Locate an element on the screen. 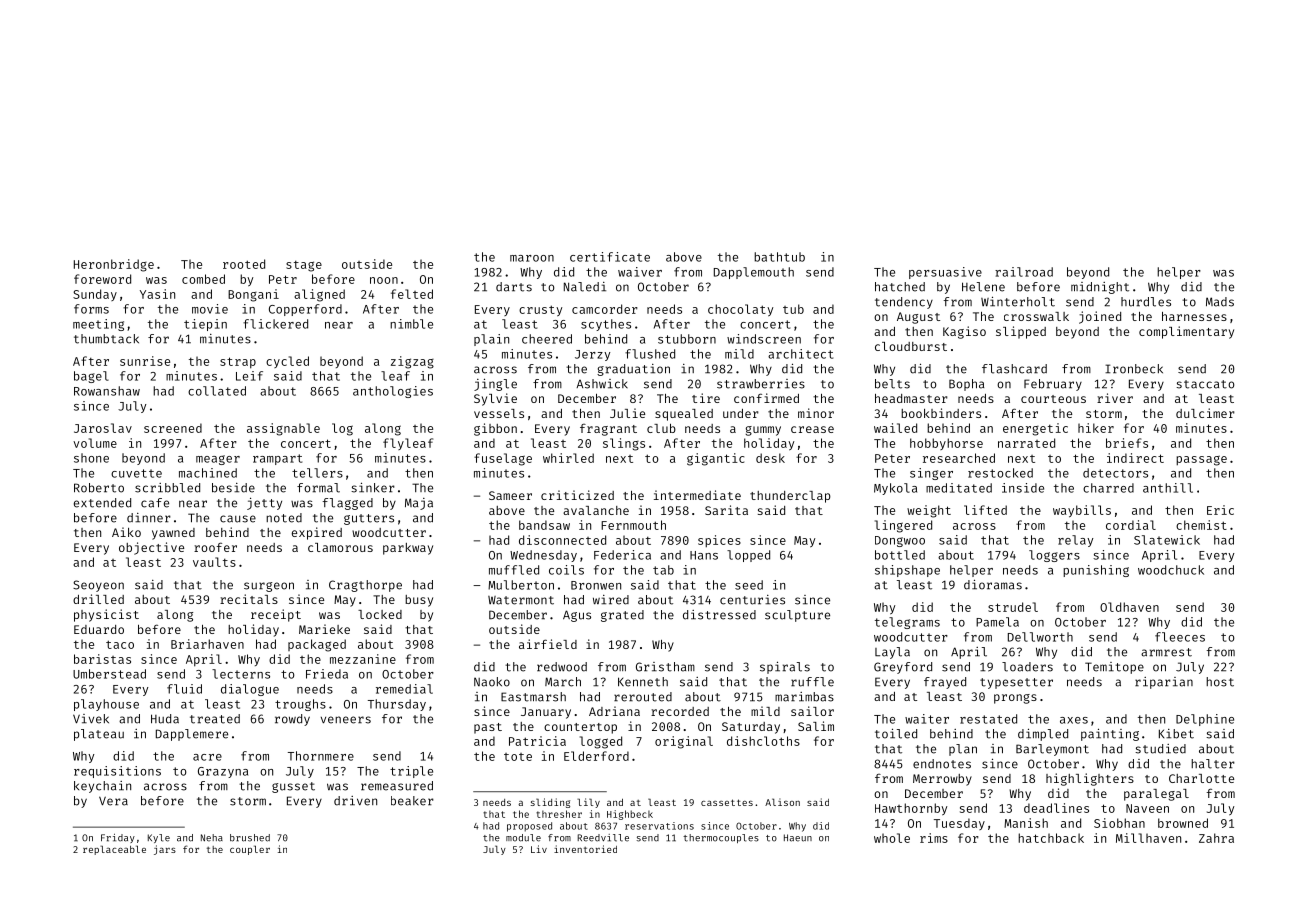  crosswalk is located at coordinates (1036, 316).
